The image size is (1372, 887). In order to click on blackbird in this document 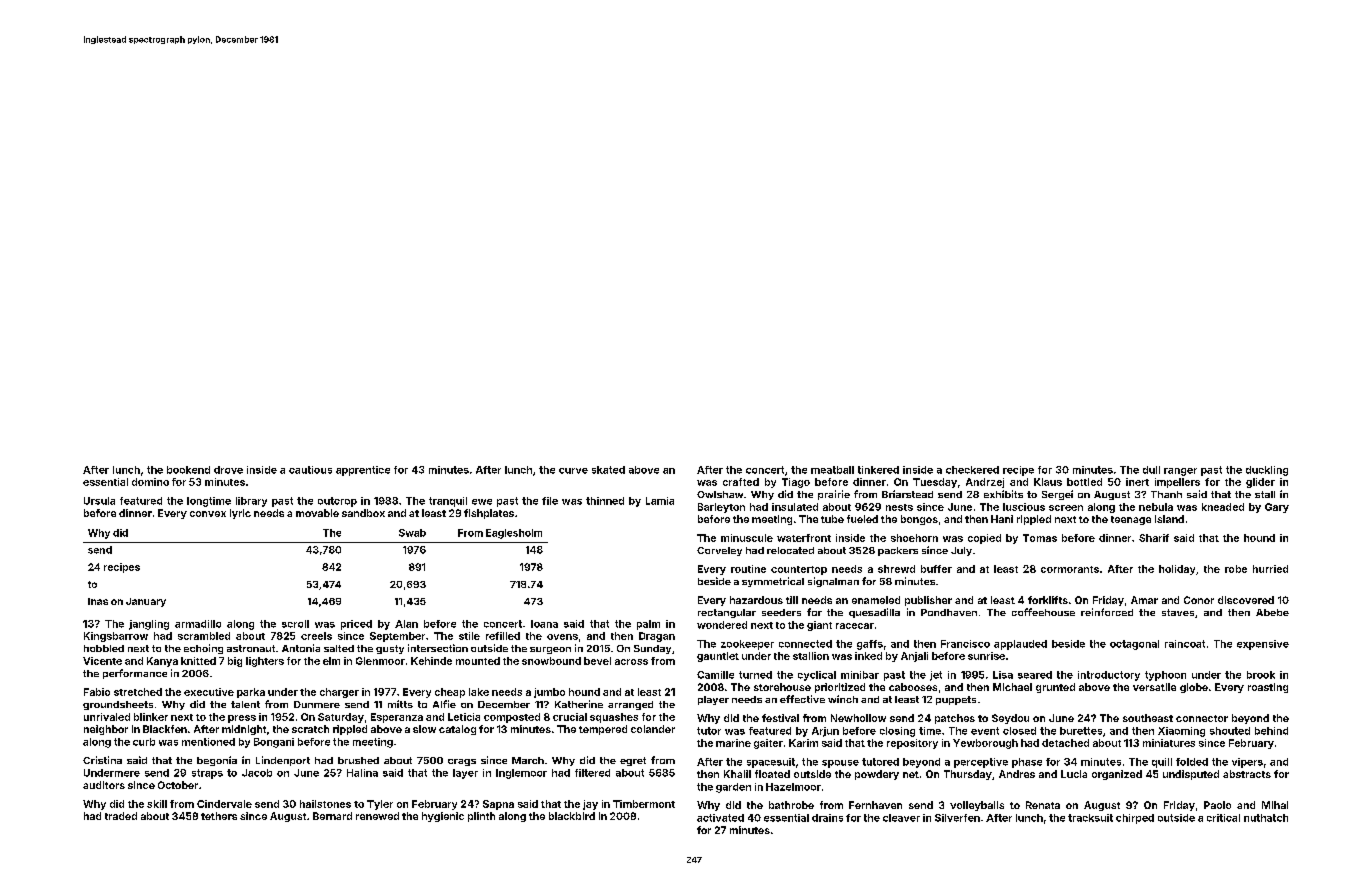, I will do `click(572, 816)`.
